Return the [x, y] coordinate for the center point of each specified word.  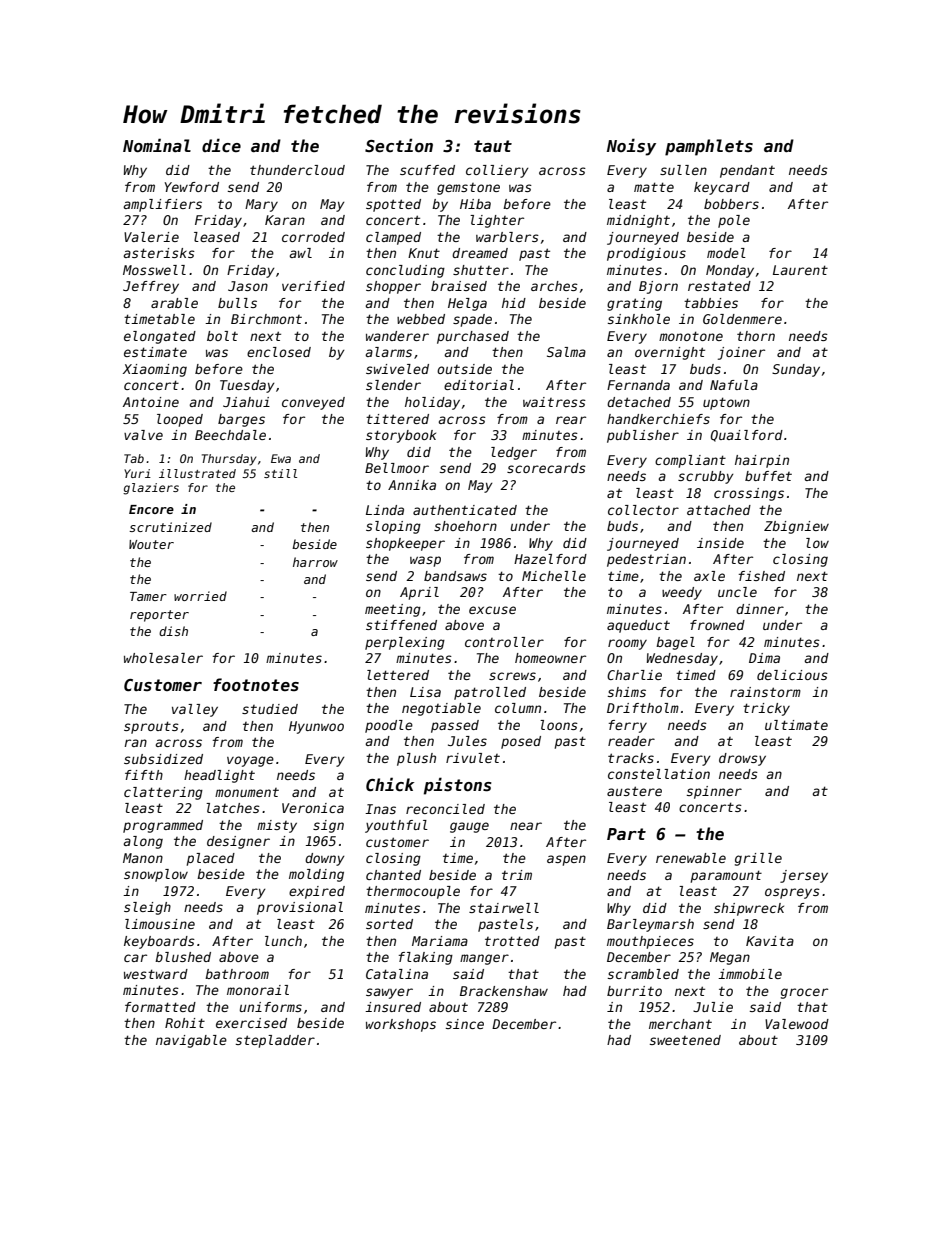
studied [270, 709]
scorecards [546, 468]
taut [493, 146]
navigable [191, 1041]
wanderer [397, 336]
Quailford [747, 436]
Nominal [157, 145]
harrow [315, 562]
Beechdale [230, 435]
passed [455, 726]
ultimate [796, 725]
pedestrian [646, 560]
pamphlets [709, 147]
